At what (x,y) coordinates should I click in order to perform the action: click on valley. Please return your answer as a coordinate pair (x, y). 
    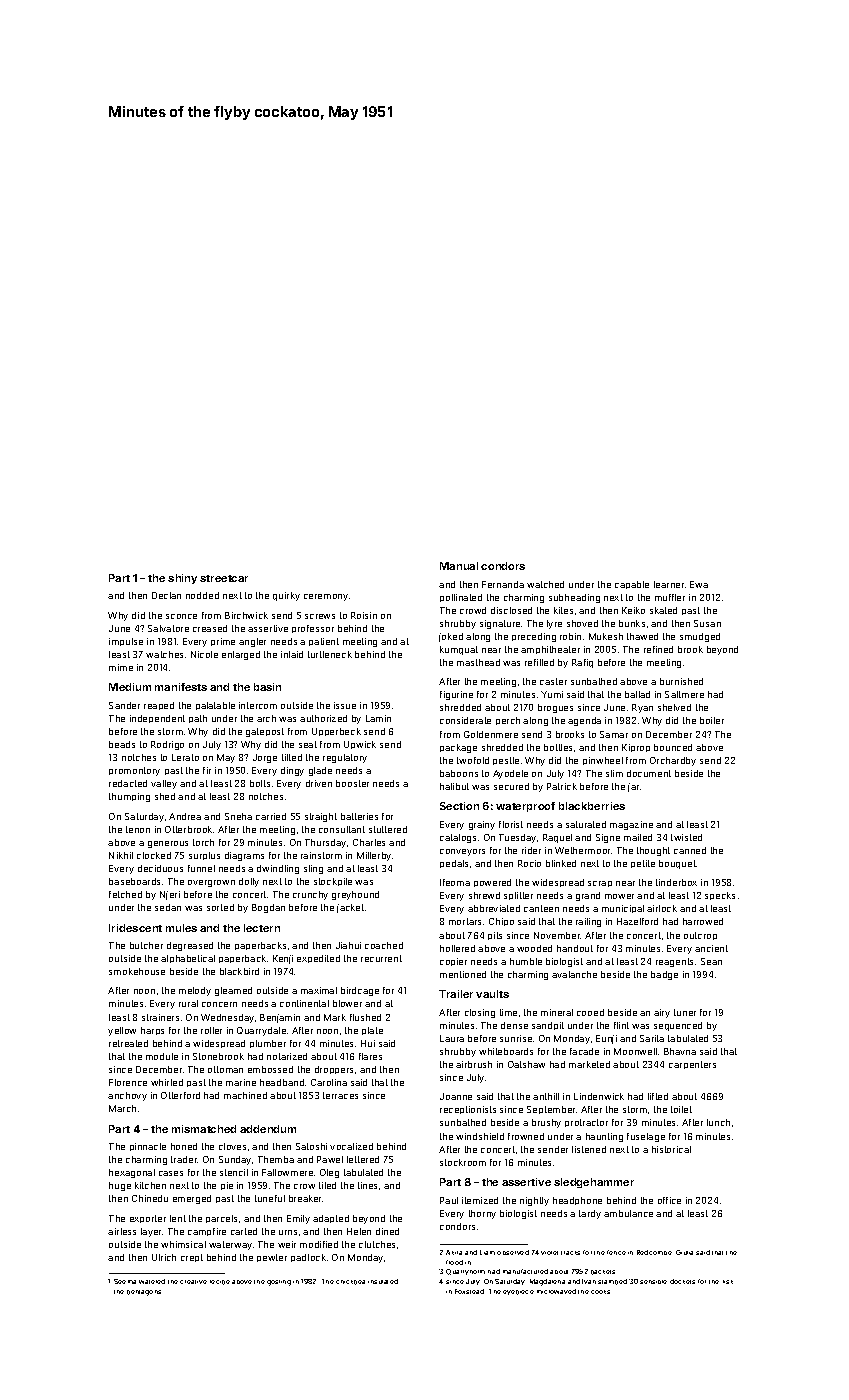
    Looking at the image, I should click on (164, 784).
